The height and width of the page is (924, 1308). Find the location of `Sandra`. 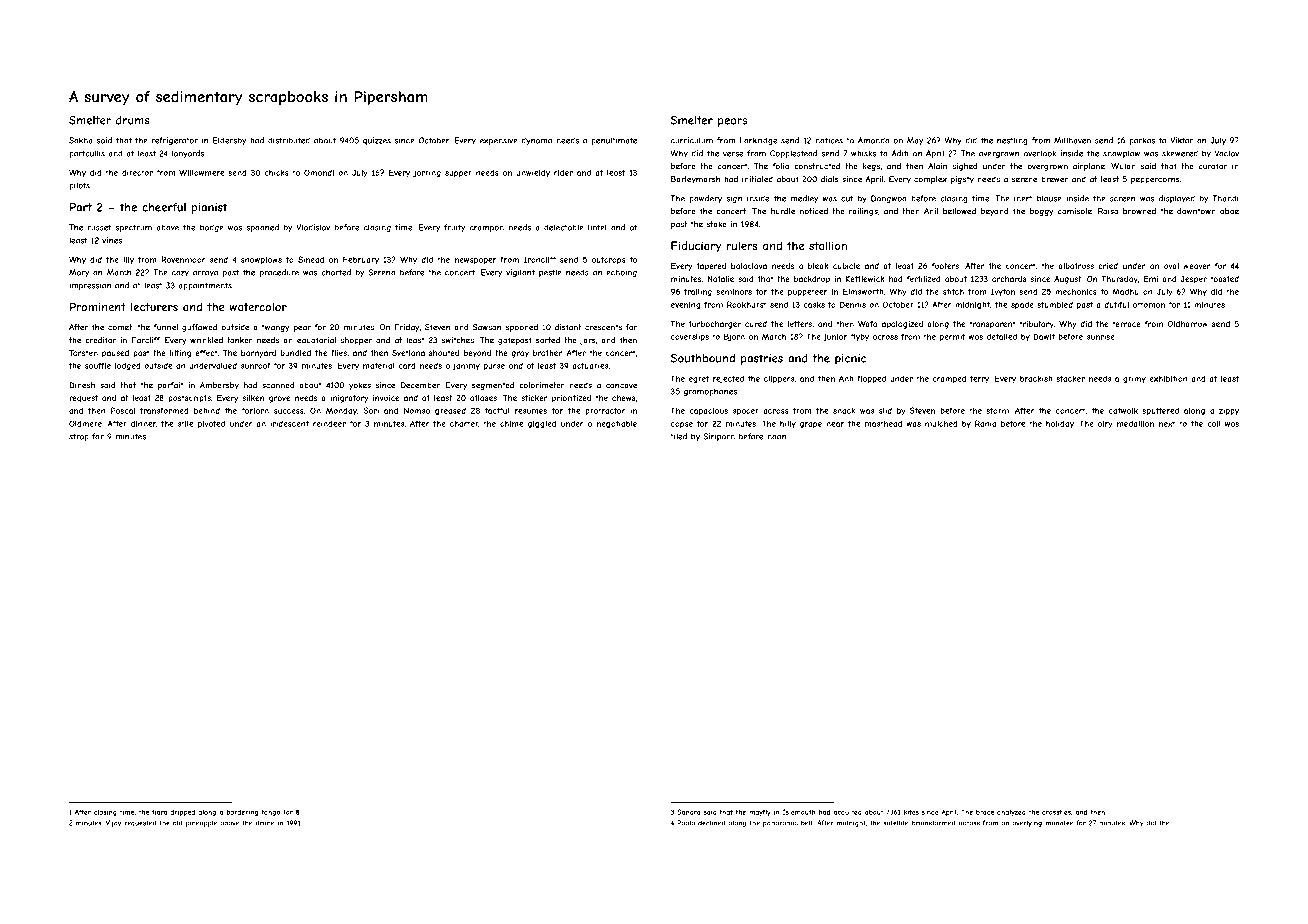

Sandra is located at coordinates (688, 812).
